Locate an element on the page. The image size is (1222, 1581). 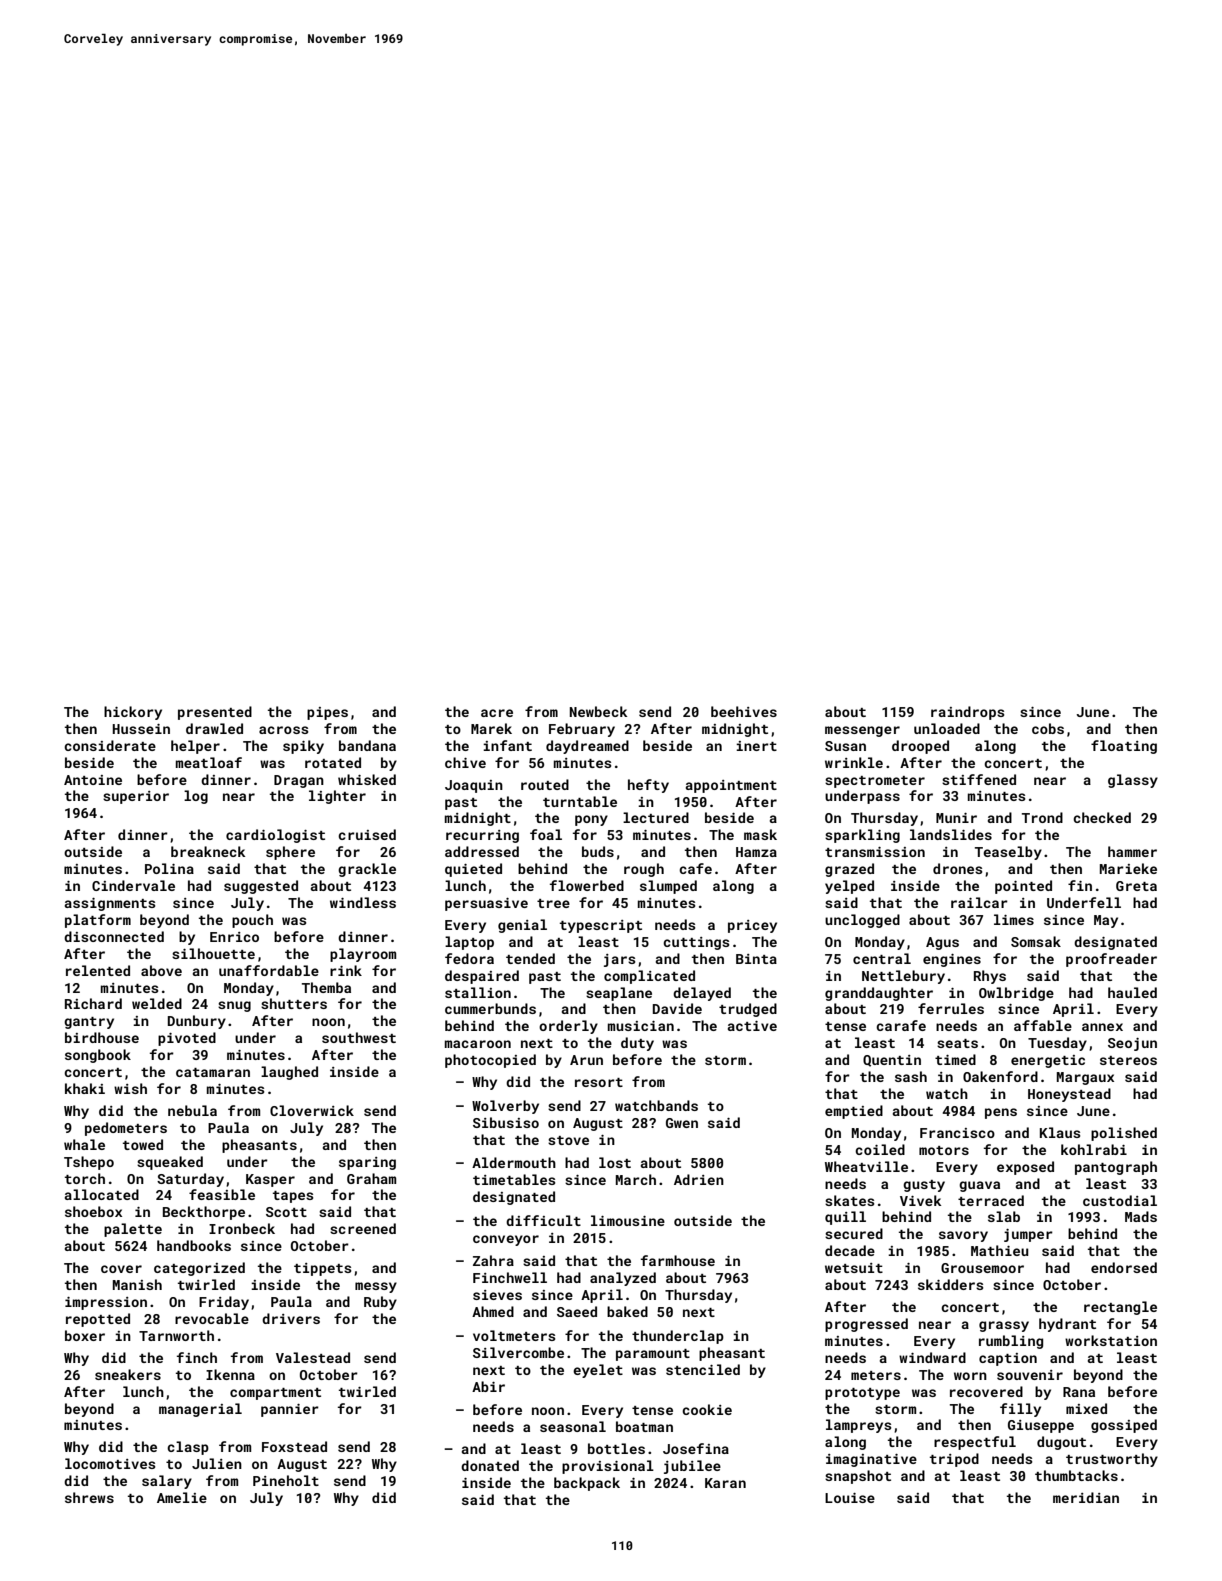
fedora is located at coordinates (469, 958).
